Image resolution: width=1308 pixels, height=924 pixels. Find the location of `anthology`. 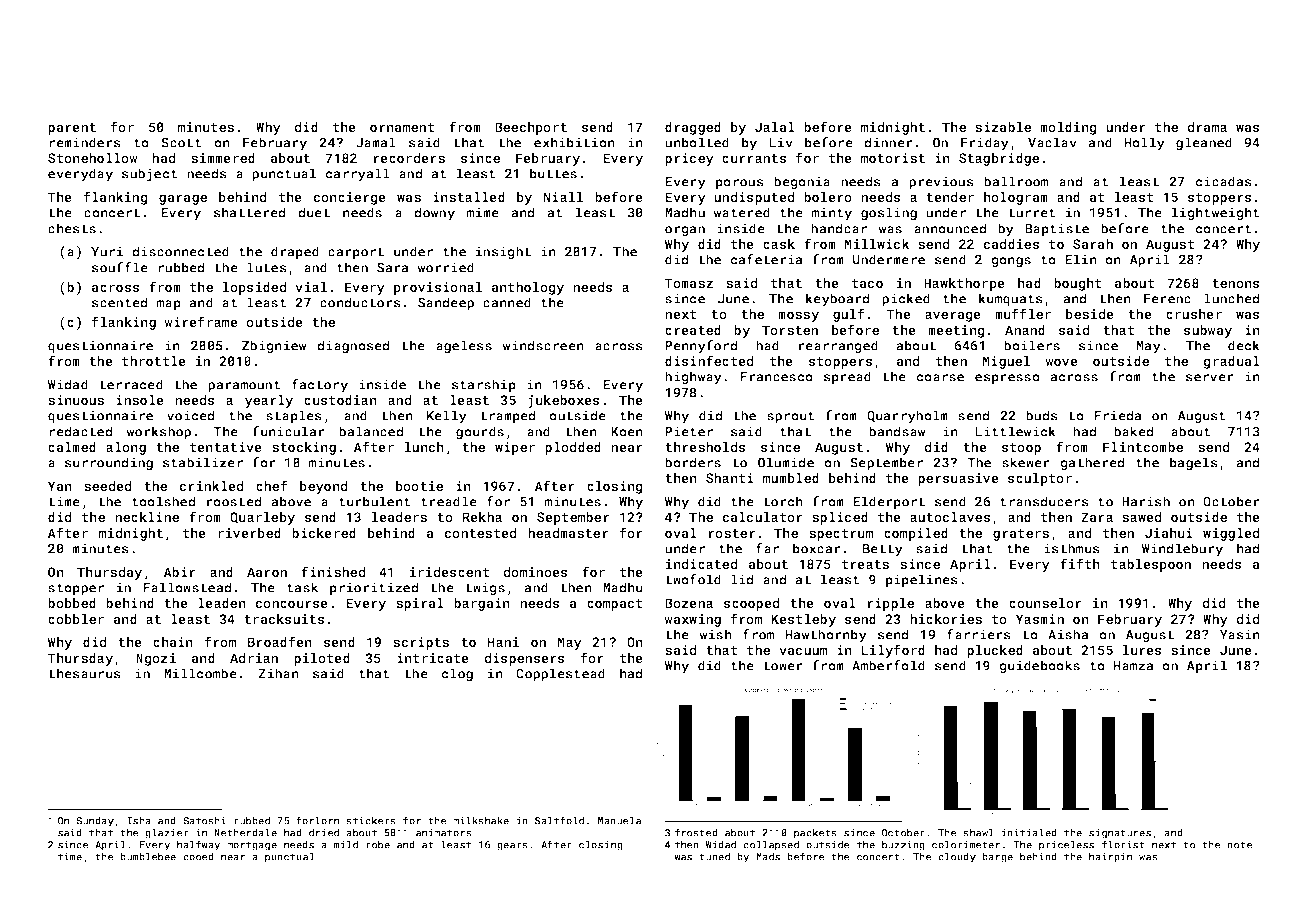

anthology is located at coordinates (528, 288).
